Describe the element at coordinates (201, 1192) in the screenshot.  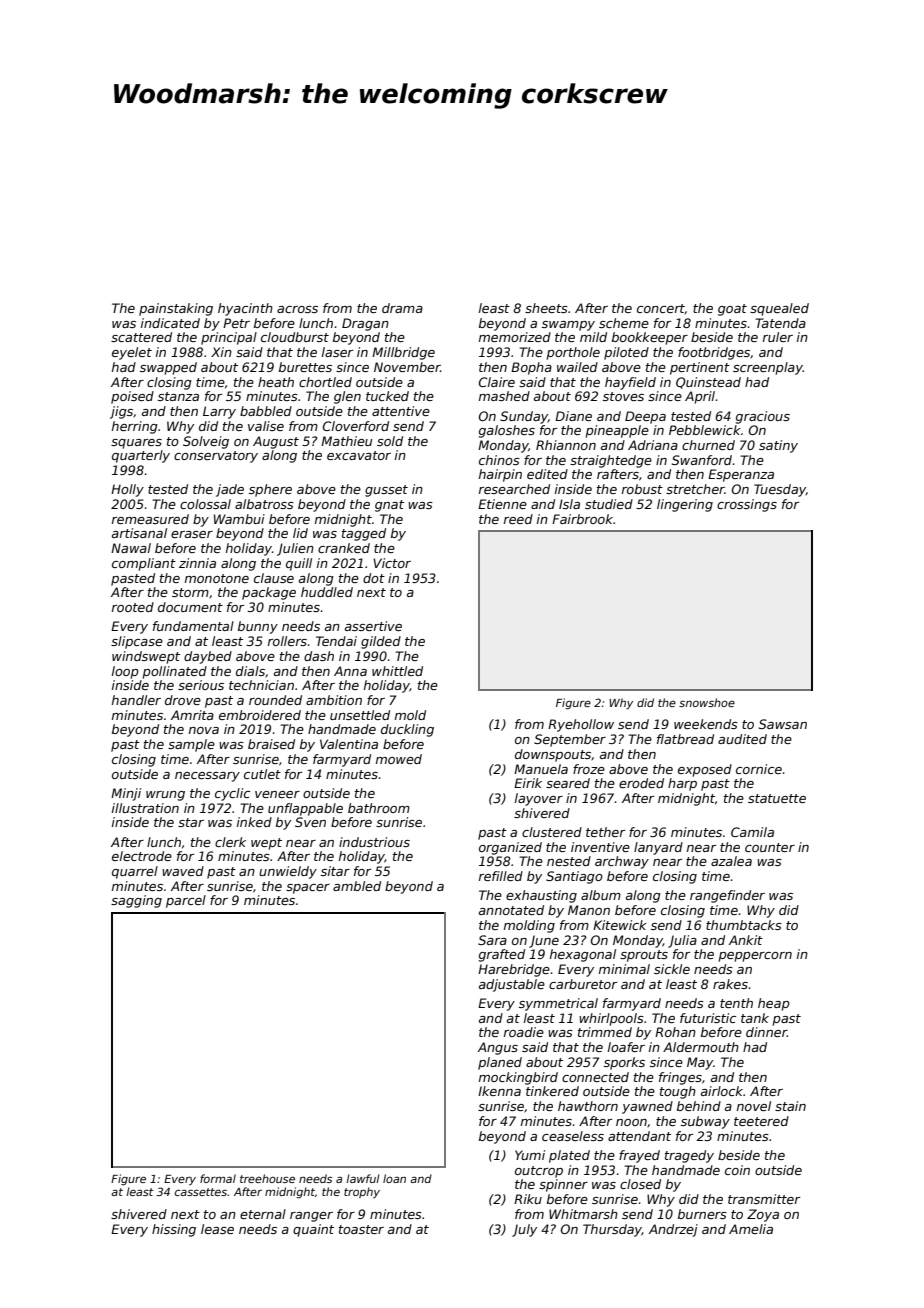
I see `cassettes` at that location.
